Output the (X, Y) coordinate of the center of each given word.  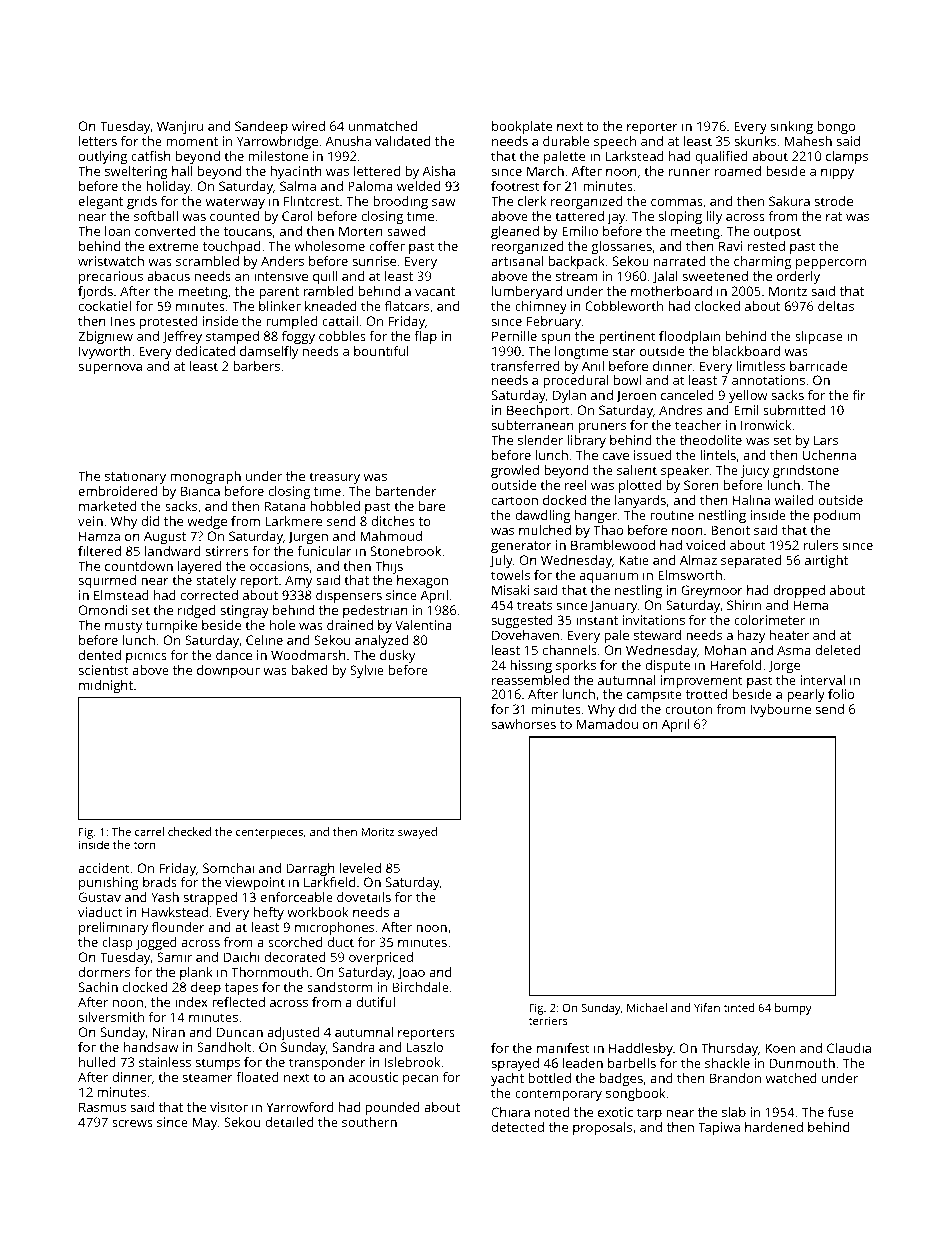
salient (637, 470)
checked (189, 831)
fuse (841, 1112)
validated (402, 141)
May (205, 1123)
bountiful (381, 351)
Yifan (707, 1007)
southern (369, 1122)
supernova (110, 369)
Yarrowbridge (277, 142)
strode (834, 201)
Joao (411, 973)
